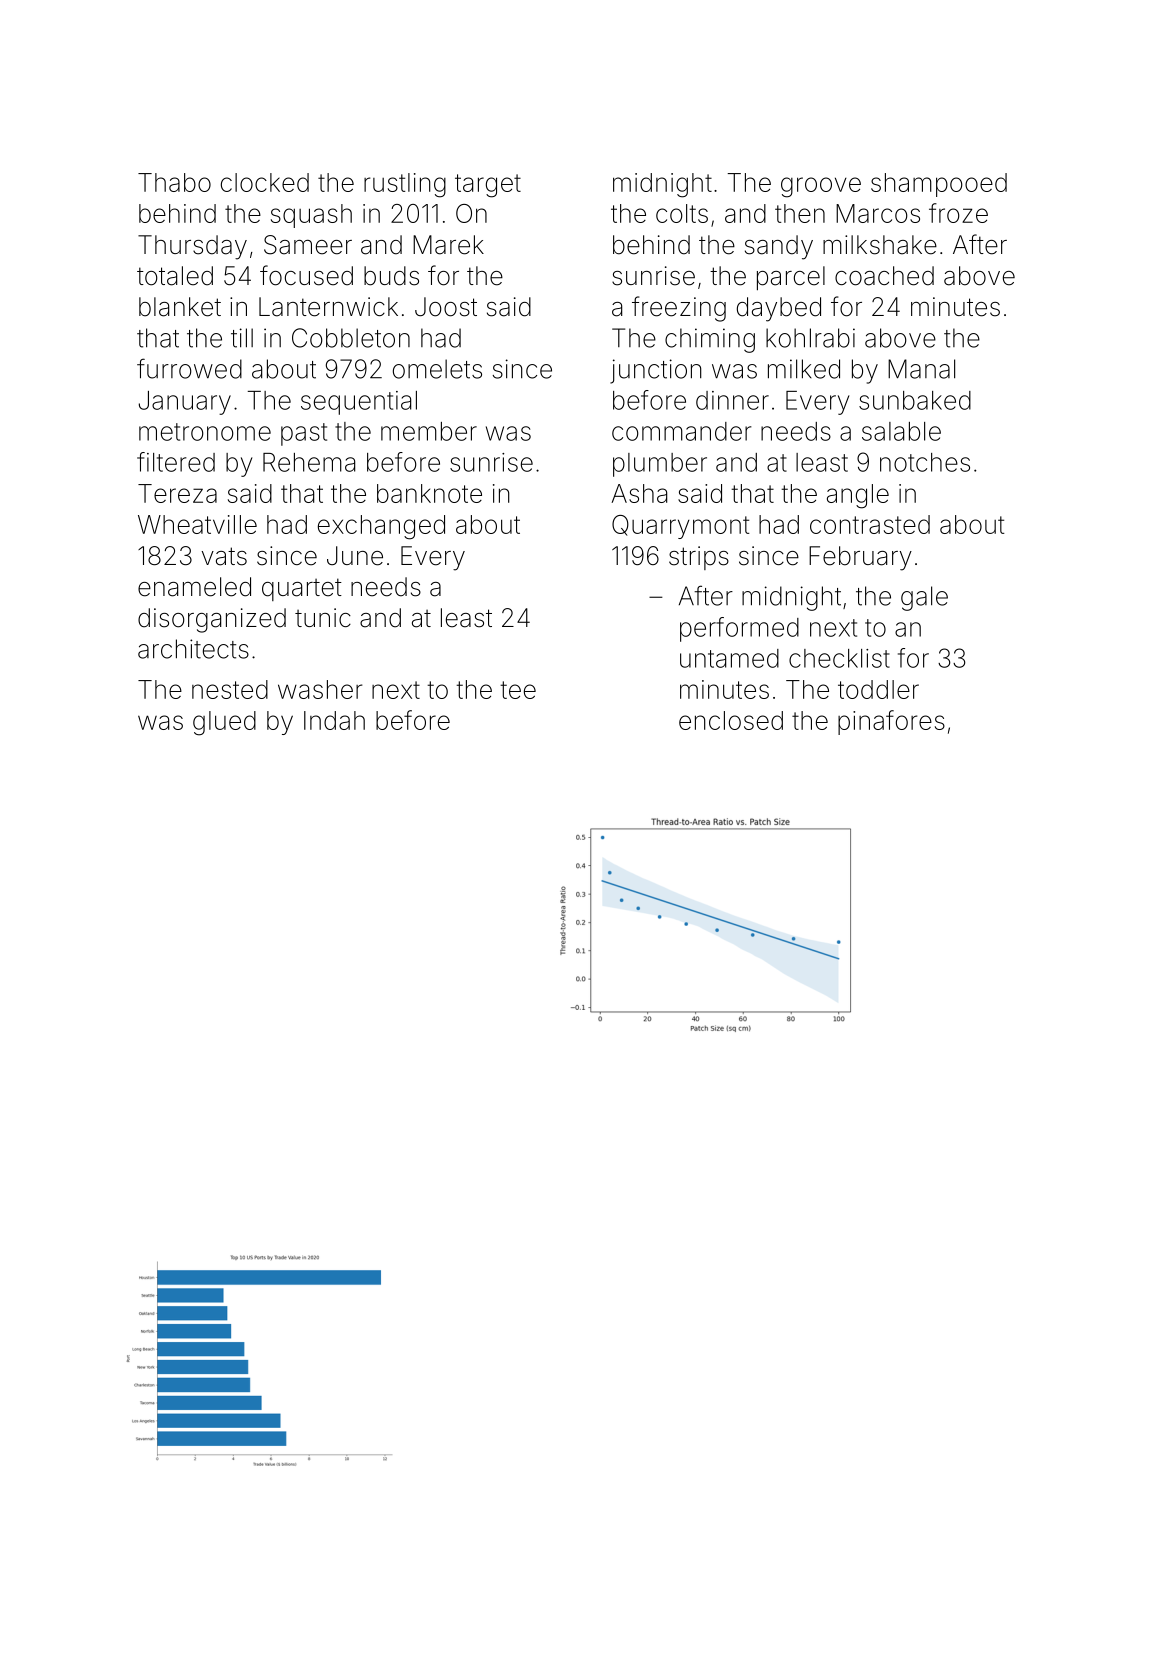 This screenshot has height=1654, width=1165. What do you see at coordinates (224, 723) in the screenshot?
I see `glued` at bounding box center [224, 723].
